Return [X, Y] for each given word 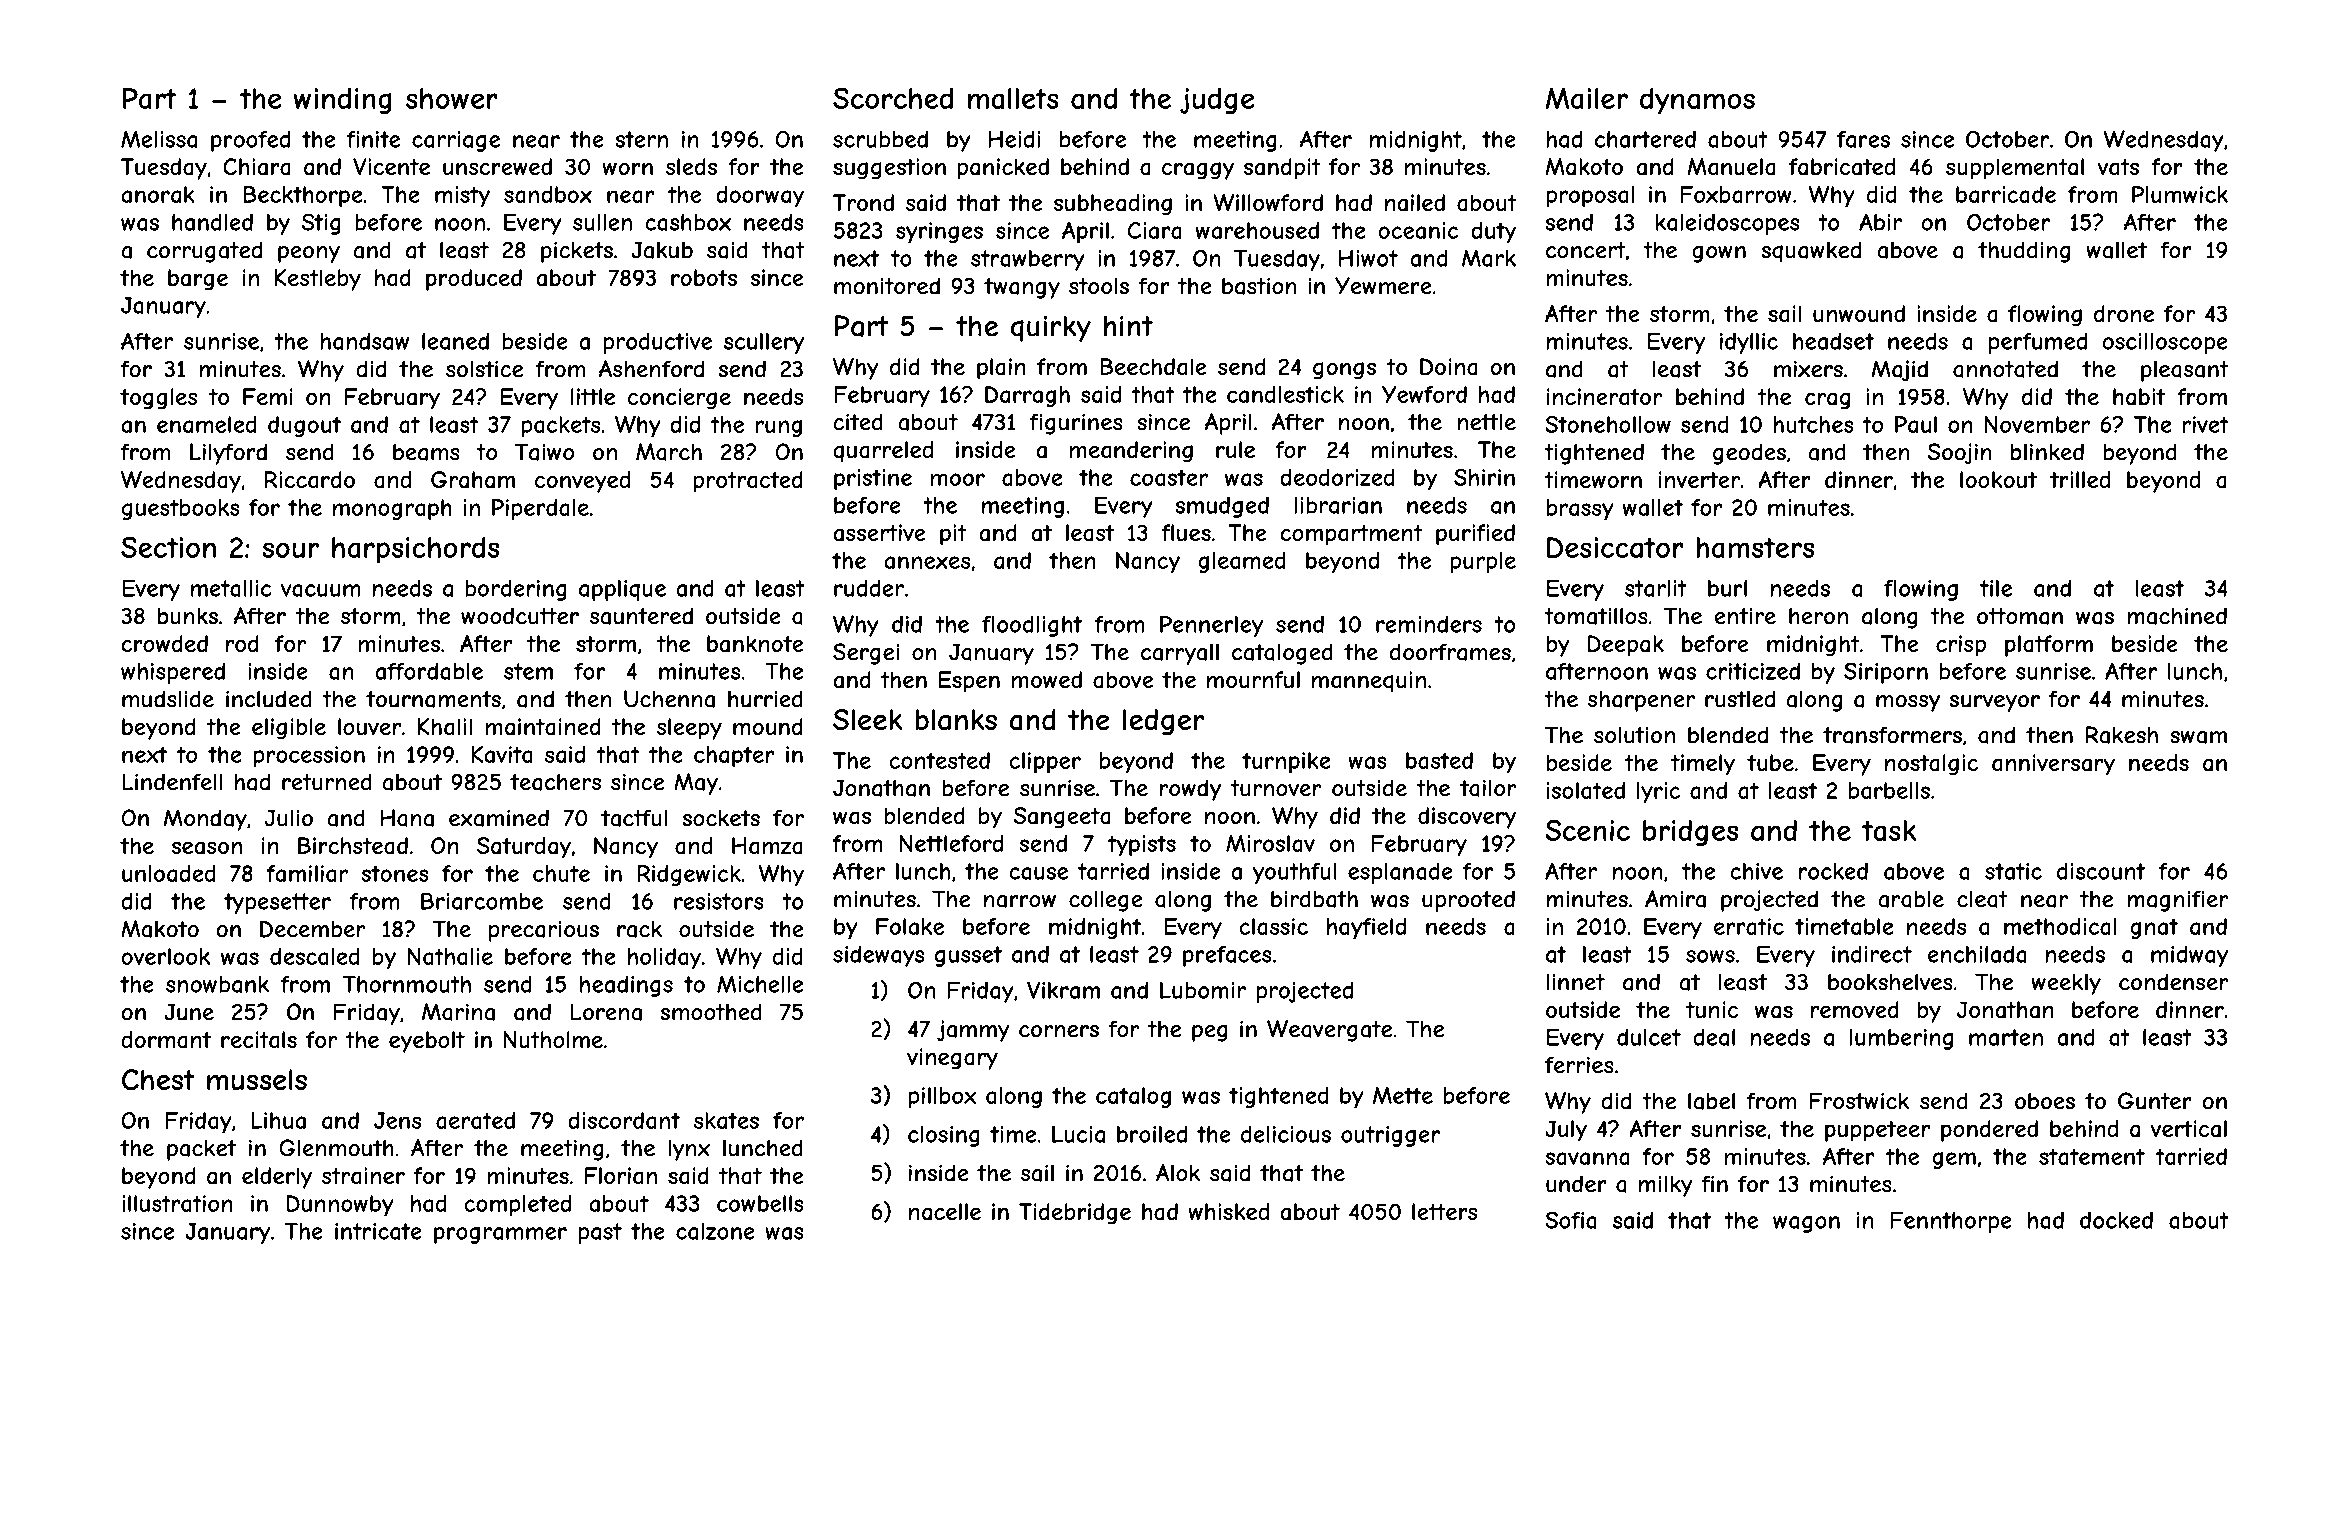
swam [2198, 737]
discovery [1467, 818]
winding [342, 101]
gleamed [1242, 562]
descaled [315, 956]
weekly [2066, 984]
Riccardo [310, 480]
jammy [973, 1031]
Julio [289, 818]
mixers [1808, 369]
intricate [378, 1231]
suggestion [889, 169]
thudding [2024, 252]
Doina [1449, 367]
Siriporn [1886, 673]
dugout [304, 426]
